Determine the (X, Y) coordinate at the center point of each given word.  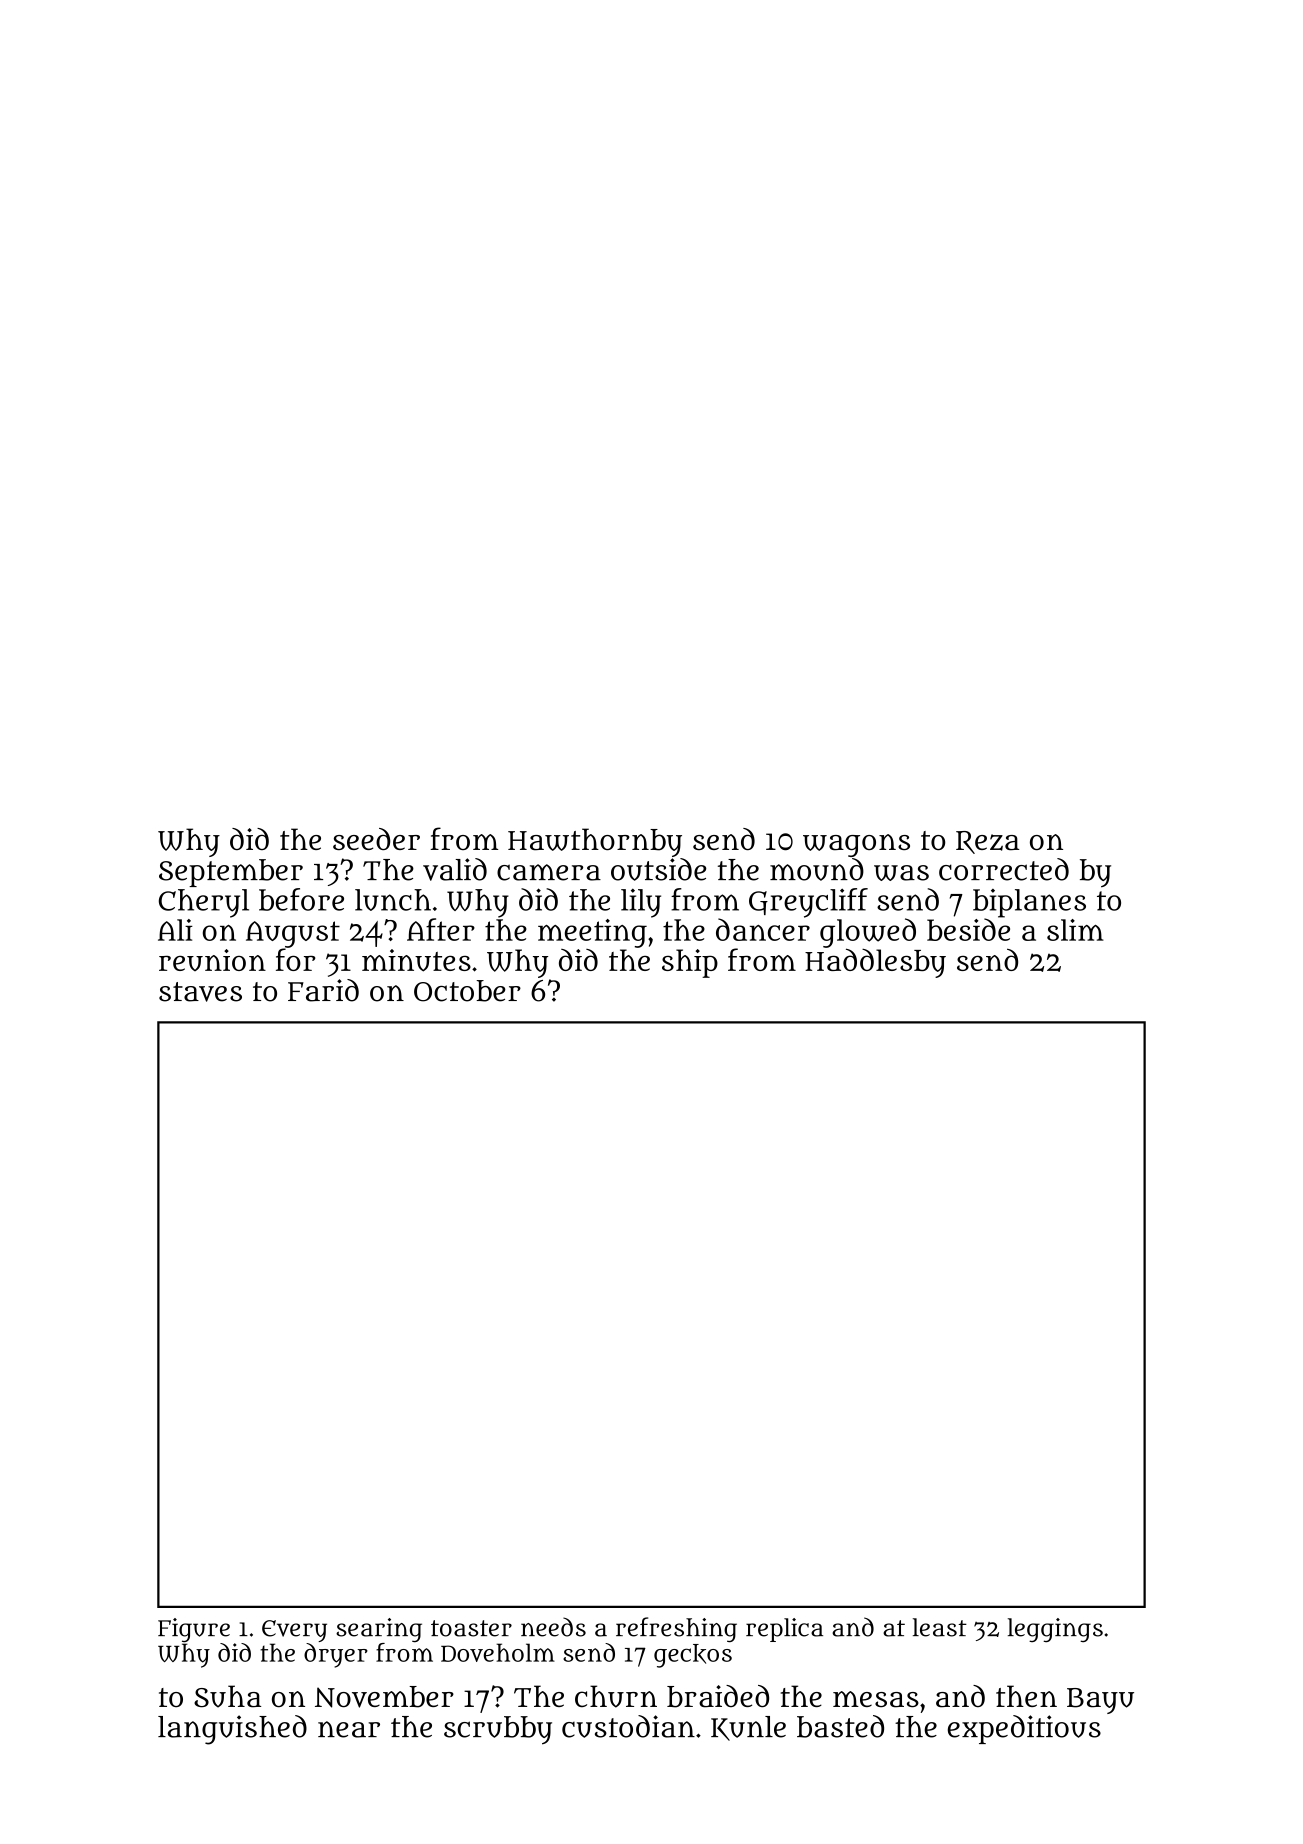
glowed (868, 933)
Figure (194, 1630)
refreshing (676, 1629)
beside (968, 929)
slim (1075, 930)
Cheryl (204, 903)
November (384, 1697)
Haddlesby (875, 963)
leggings (1055, 1630)
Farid (323, 990)
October (467, 991)
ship (690, 963)
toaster (471, 1628)
